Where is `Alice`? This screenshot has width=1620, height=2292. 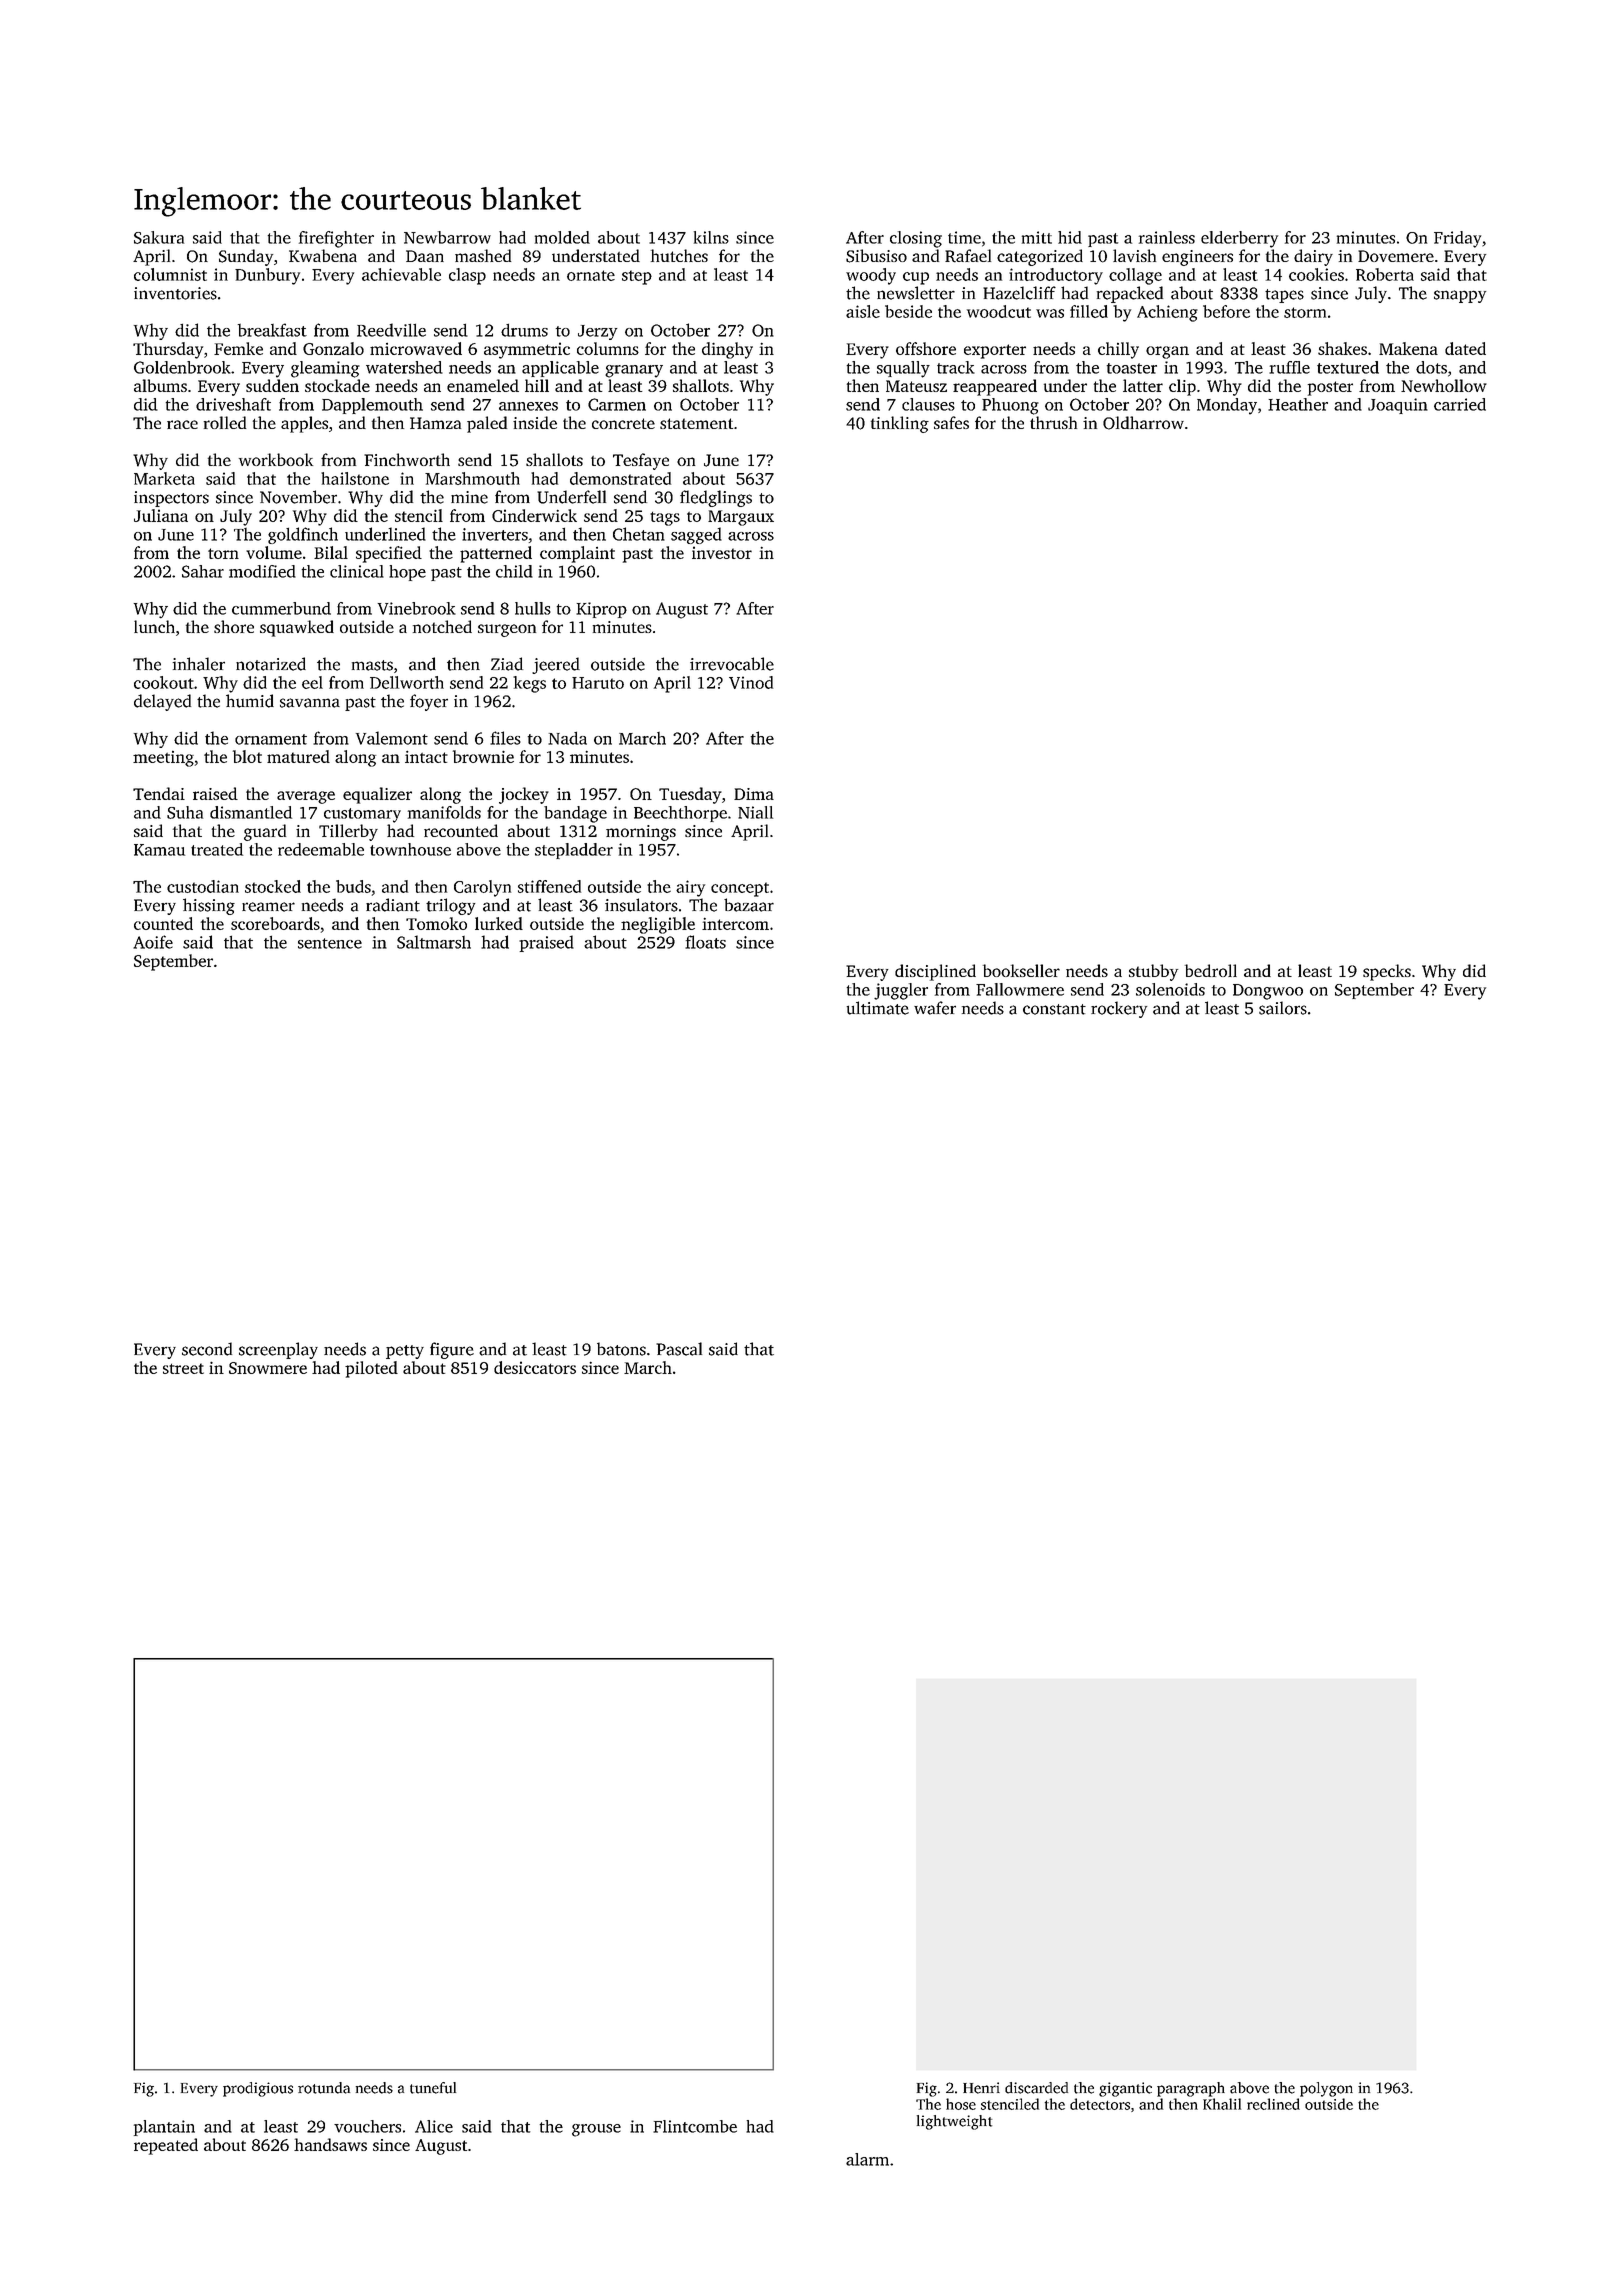 Alice is located at coordinates (434, 2126).
